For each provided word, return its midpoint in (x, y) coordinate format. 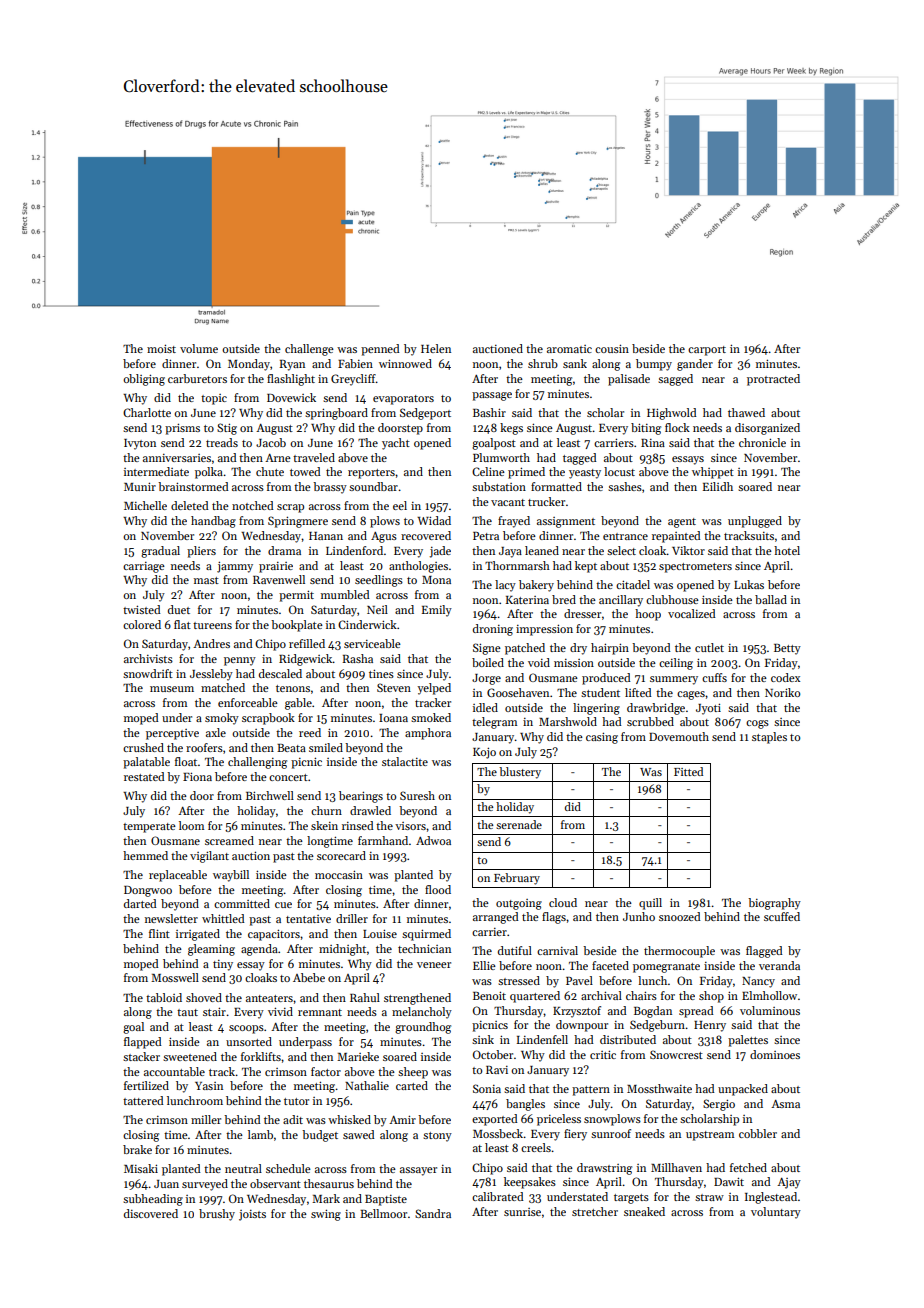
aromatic (569, 349)
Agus (384, 537)
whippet (713, 473)
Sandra (433, 1213)
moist (161, 348)
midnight (342, 950)
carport (707, 351)
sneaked (644, 1211)
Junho (639, 916)
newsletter (171, 918)
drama (284, 550)
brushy (217, 1215)
